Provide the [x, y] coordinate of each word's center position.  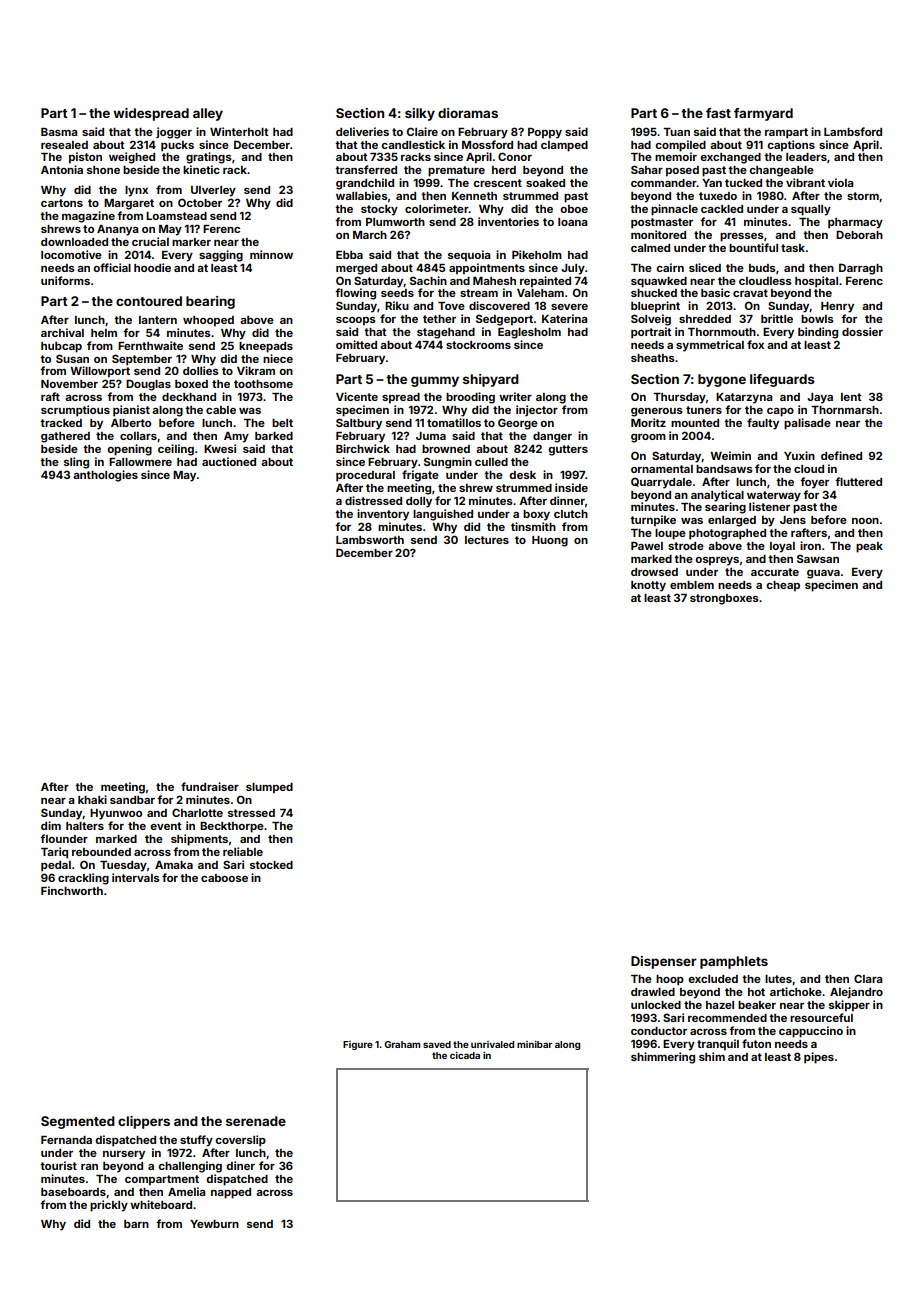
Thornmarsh [845, 410]
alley [208, 114]
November [69, 384]
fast [718, 113]
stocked [271, 865]
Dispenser [664, 962]
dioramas [468, 113]
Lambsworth [370, 540]
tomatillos [454, 422]
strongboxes [724, 599]
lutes [778, 979]
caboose [224, 878]
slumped [269, 788]
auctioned [229, 461]
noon [865, 521]
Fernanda [66, 1140]
